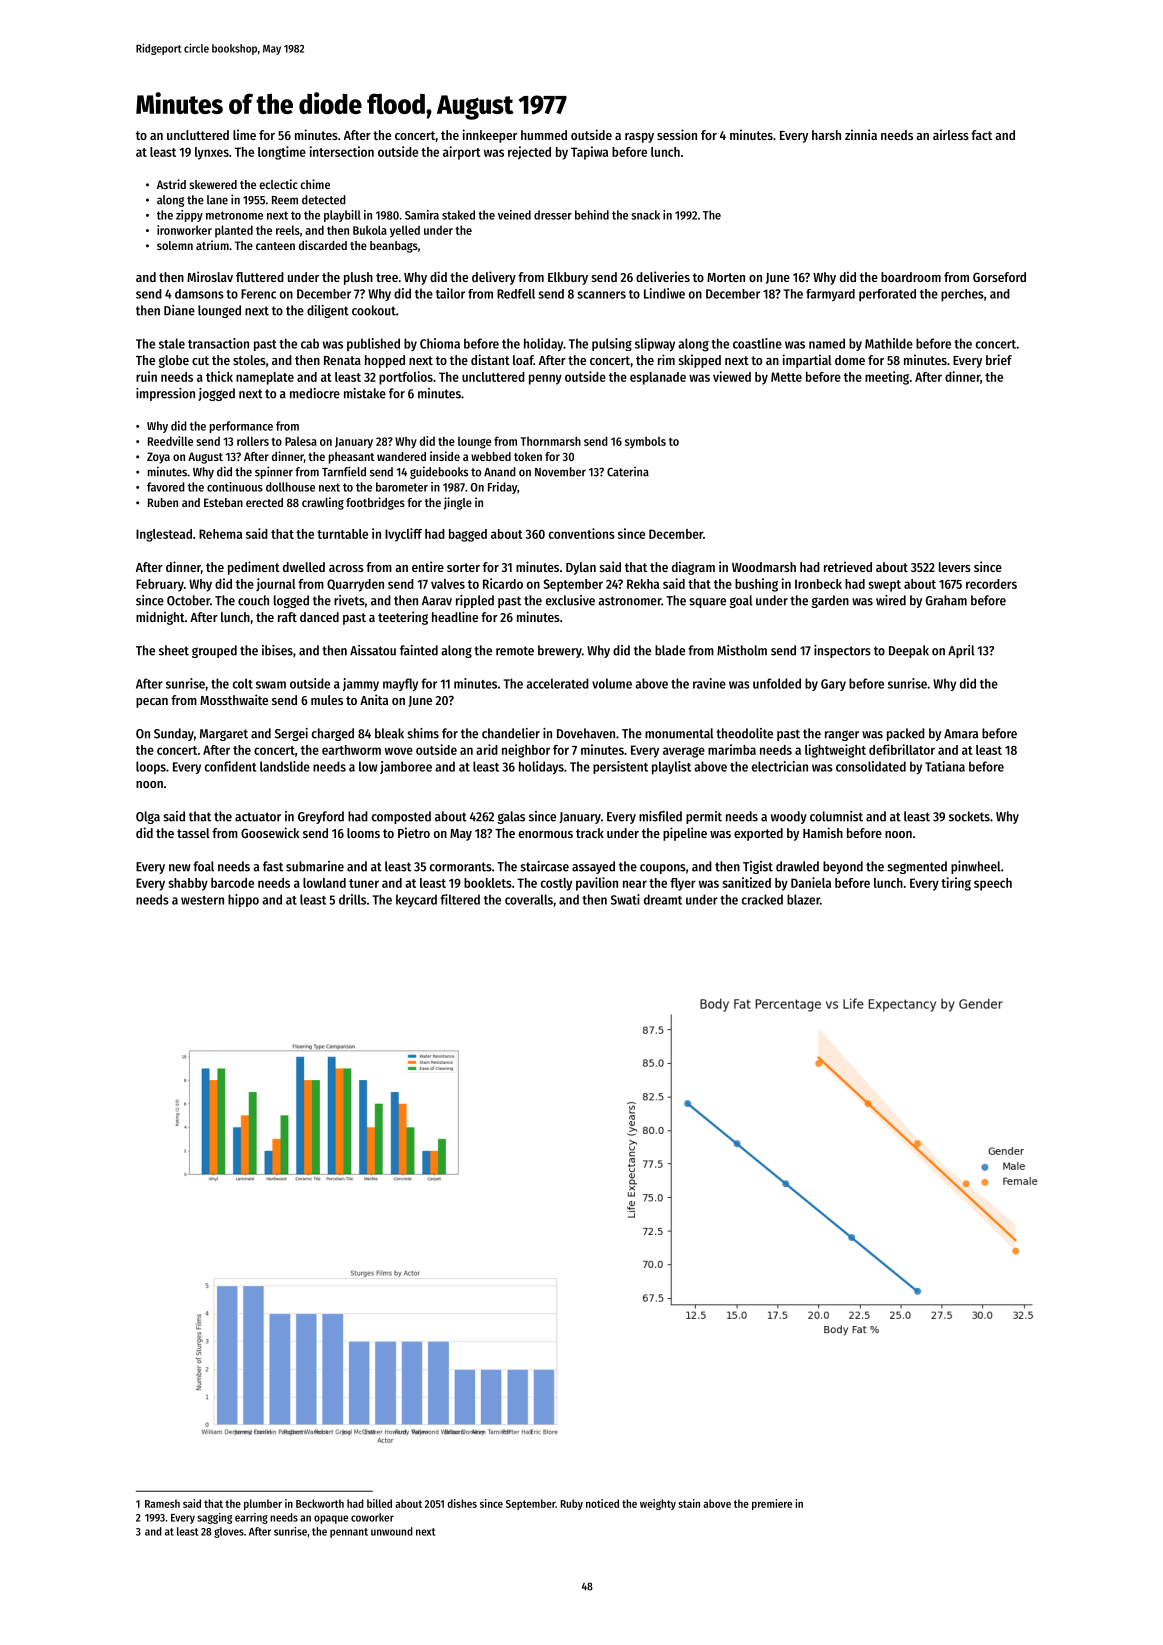  I want to click on Gary, so click(833, 685).
